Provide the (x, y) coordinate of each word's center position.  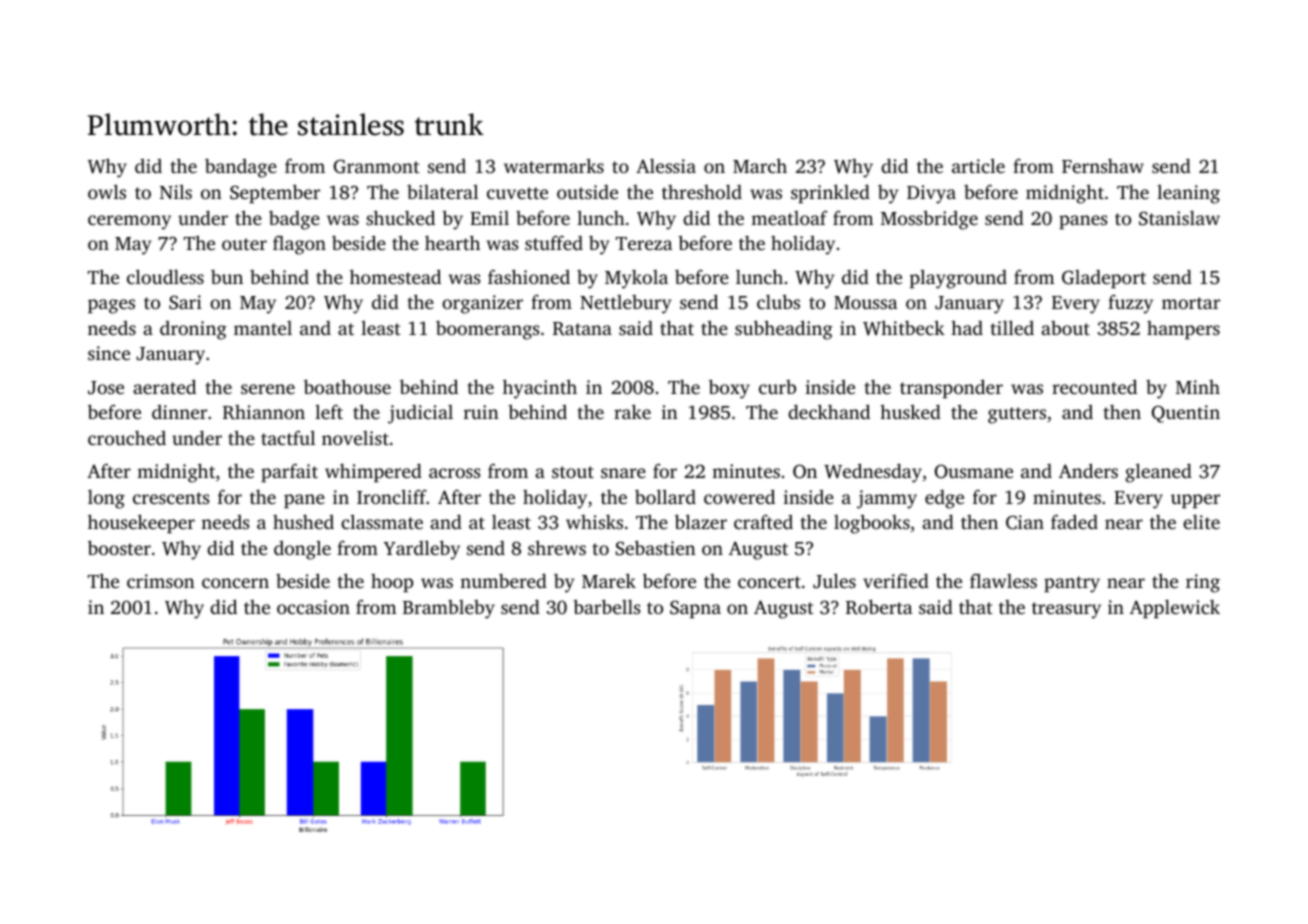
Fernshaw (1103, 165)
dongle (302, 550)
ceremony (129, 222)
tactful (288, 437)
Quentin (1186, 414)
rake (632, 411)
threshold (702, 191)
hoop (392, 583)
